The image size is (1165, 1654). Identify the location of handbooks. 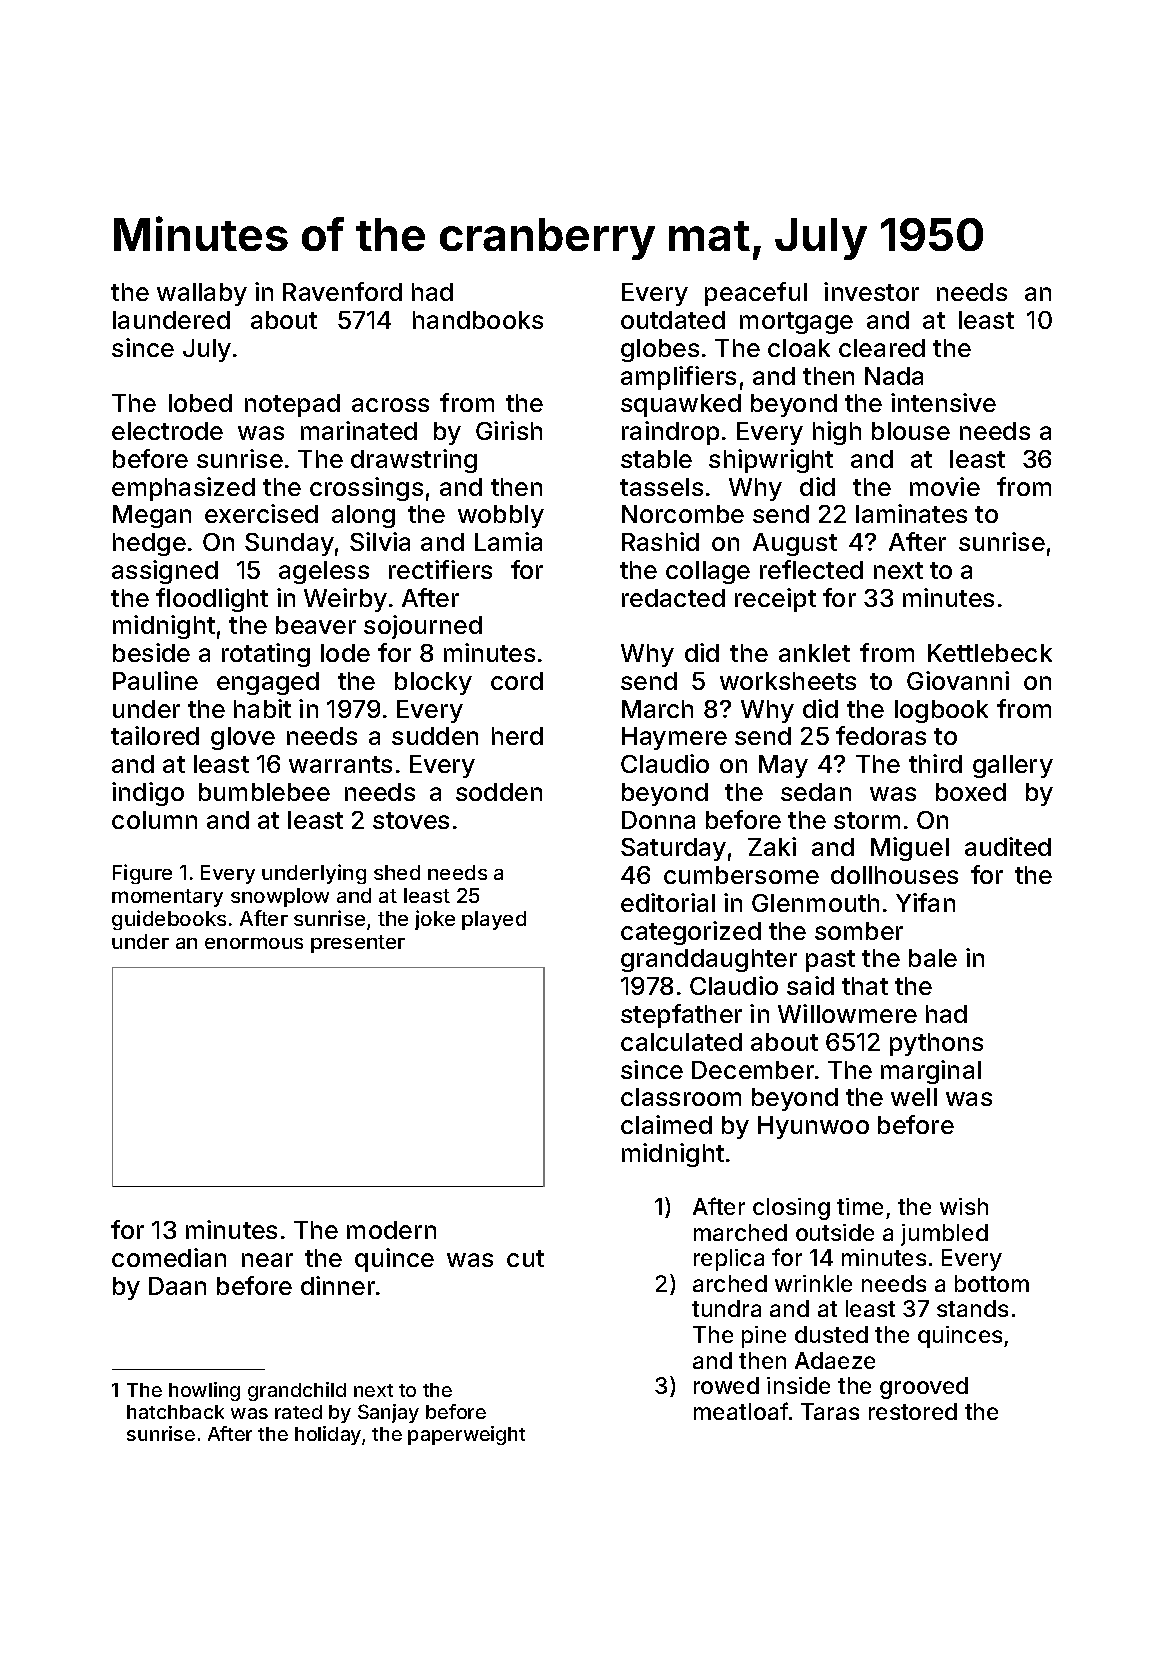
(478, 320).
